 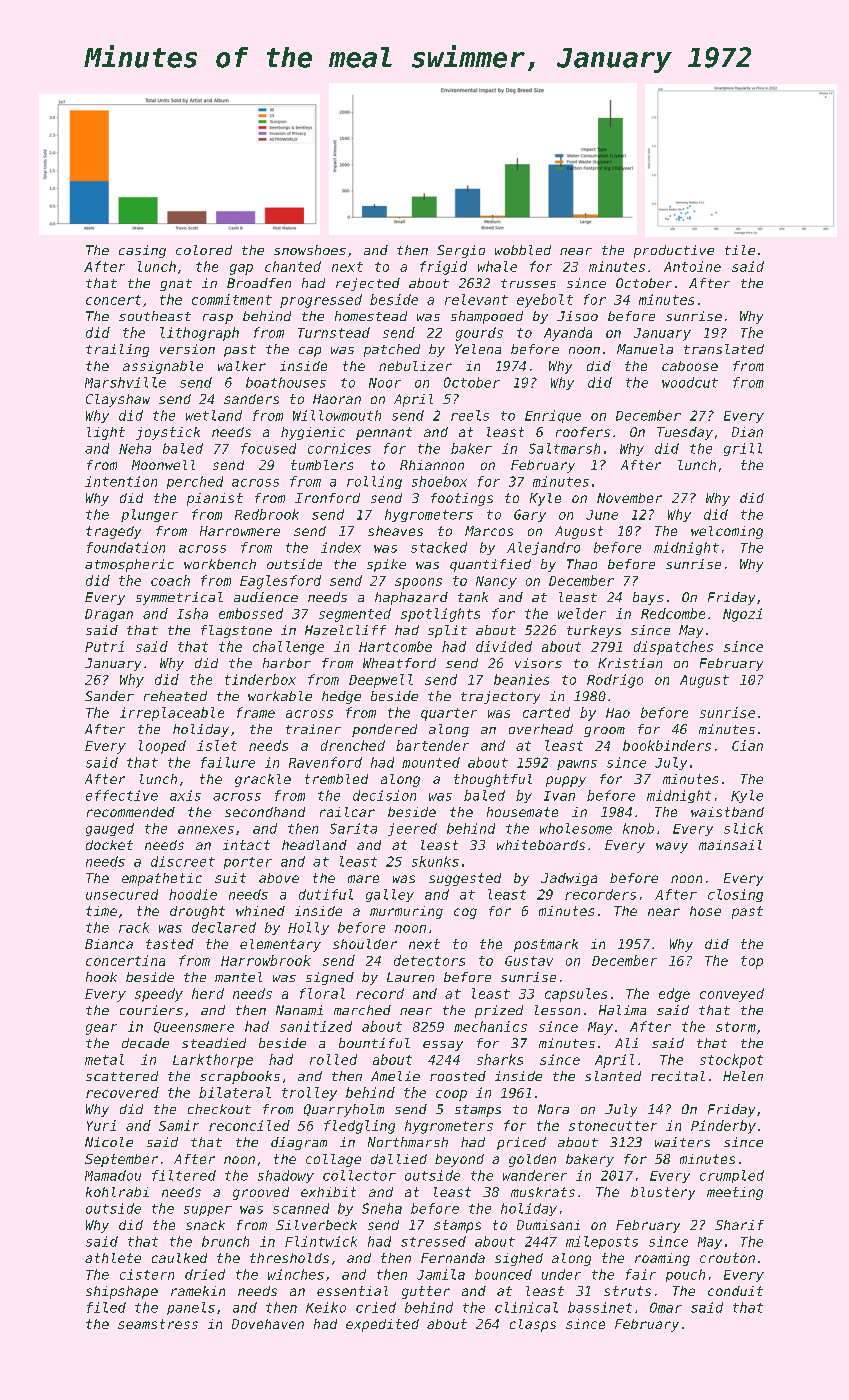 What do you see at coordinates (553, 416) in the image?
I see `Enrique` at bounding box center [553, 416].
